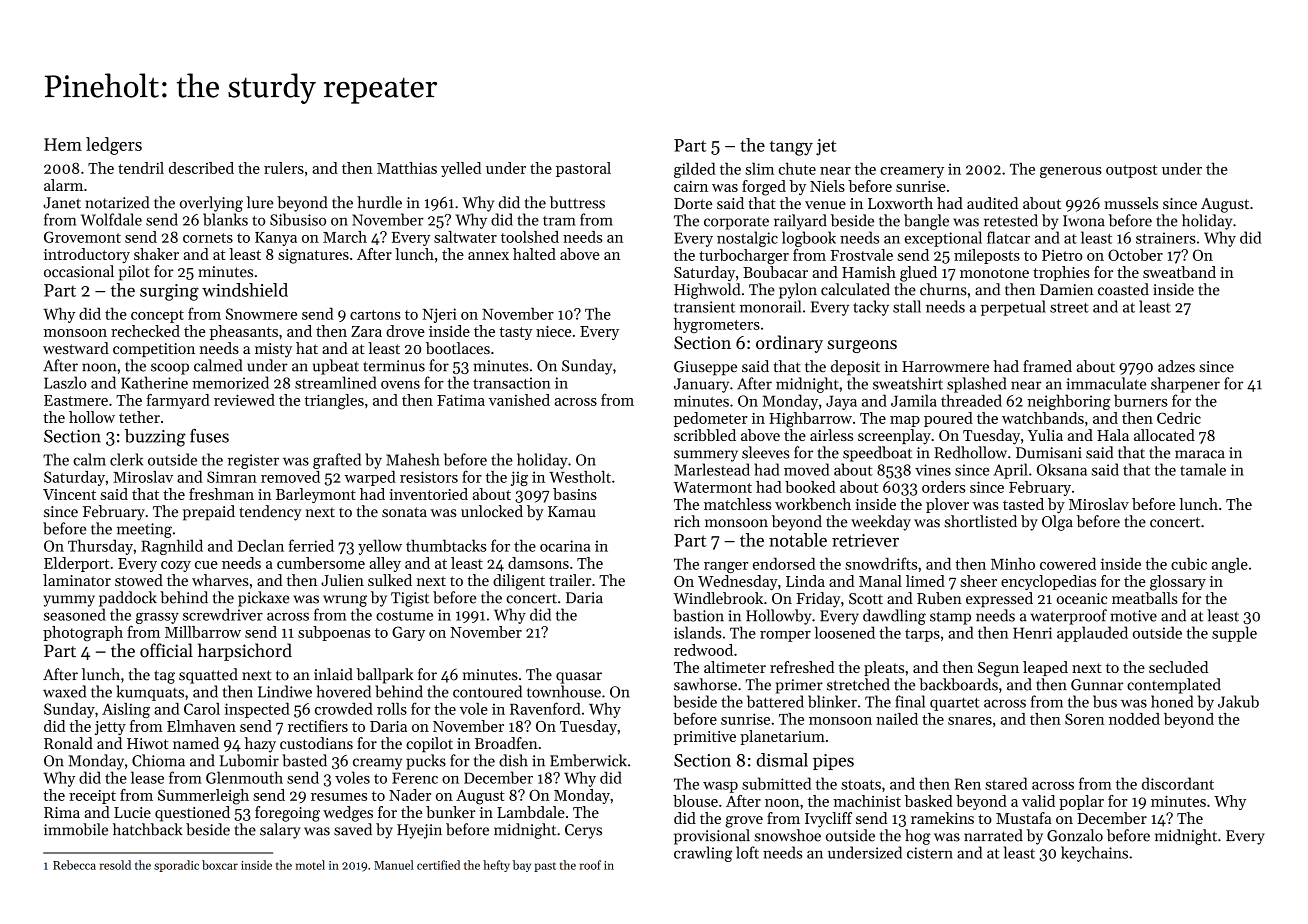 The width and height of the screenshot is (1308, 924). I want to click on meeting, so click(144, 530).
